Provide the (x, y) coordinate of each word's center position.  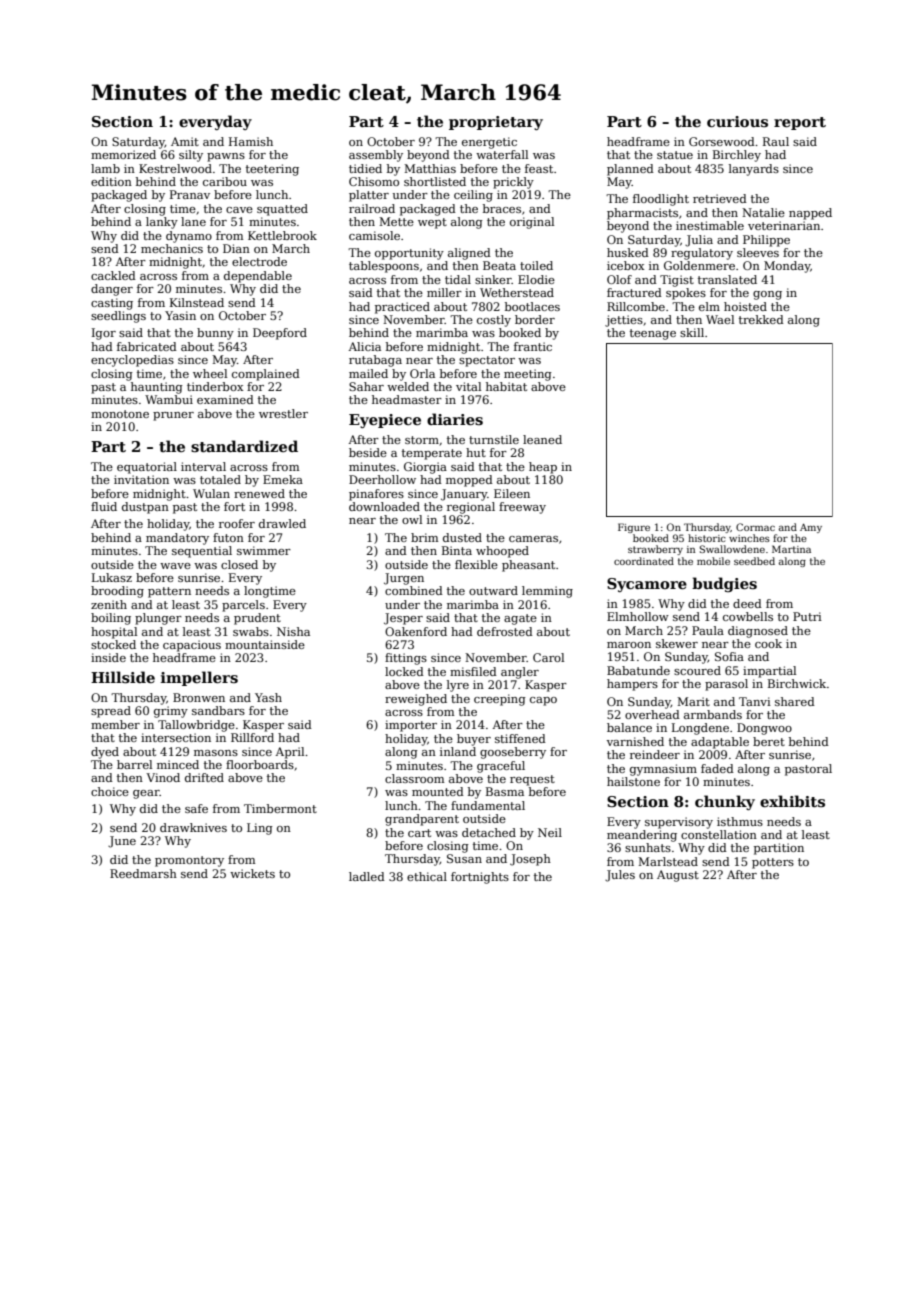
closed (239, 564)
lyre (458, 686)
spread (111, 712)
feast (539, 168)
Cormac (755, 527)
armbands (713, 714)
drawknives (193, 827)
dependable (258, 277)
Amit (185, 141)
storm (422, 440)
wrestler (283, 413)
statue (675, 155)
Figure (634, 528)
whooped (502, 552)
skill (692, 332)
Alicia (364, 346)
